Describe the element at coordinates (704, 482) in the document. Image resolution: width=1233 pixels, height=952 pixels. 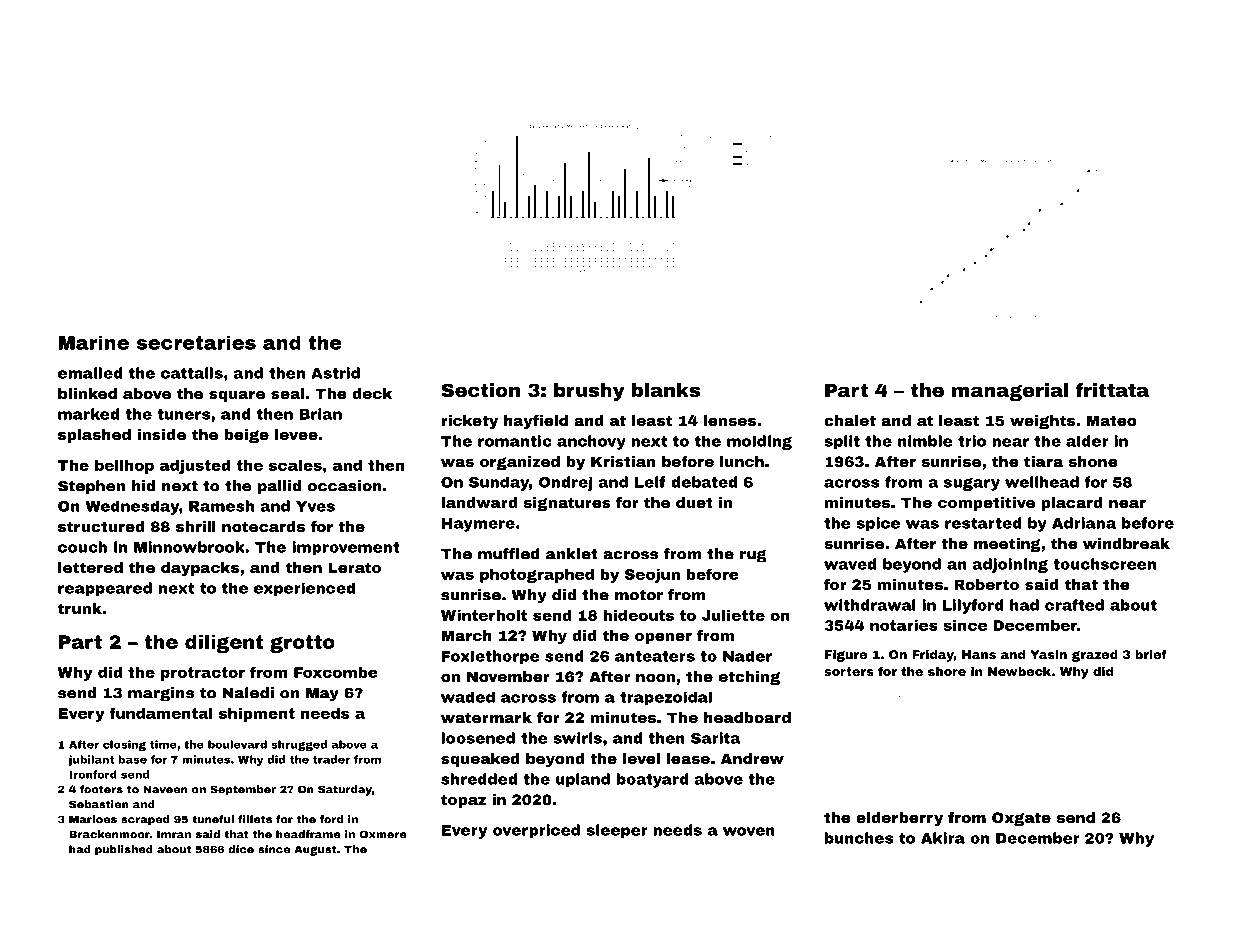
I see `debated` at that location.
